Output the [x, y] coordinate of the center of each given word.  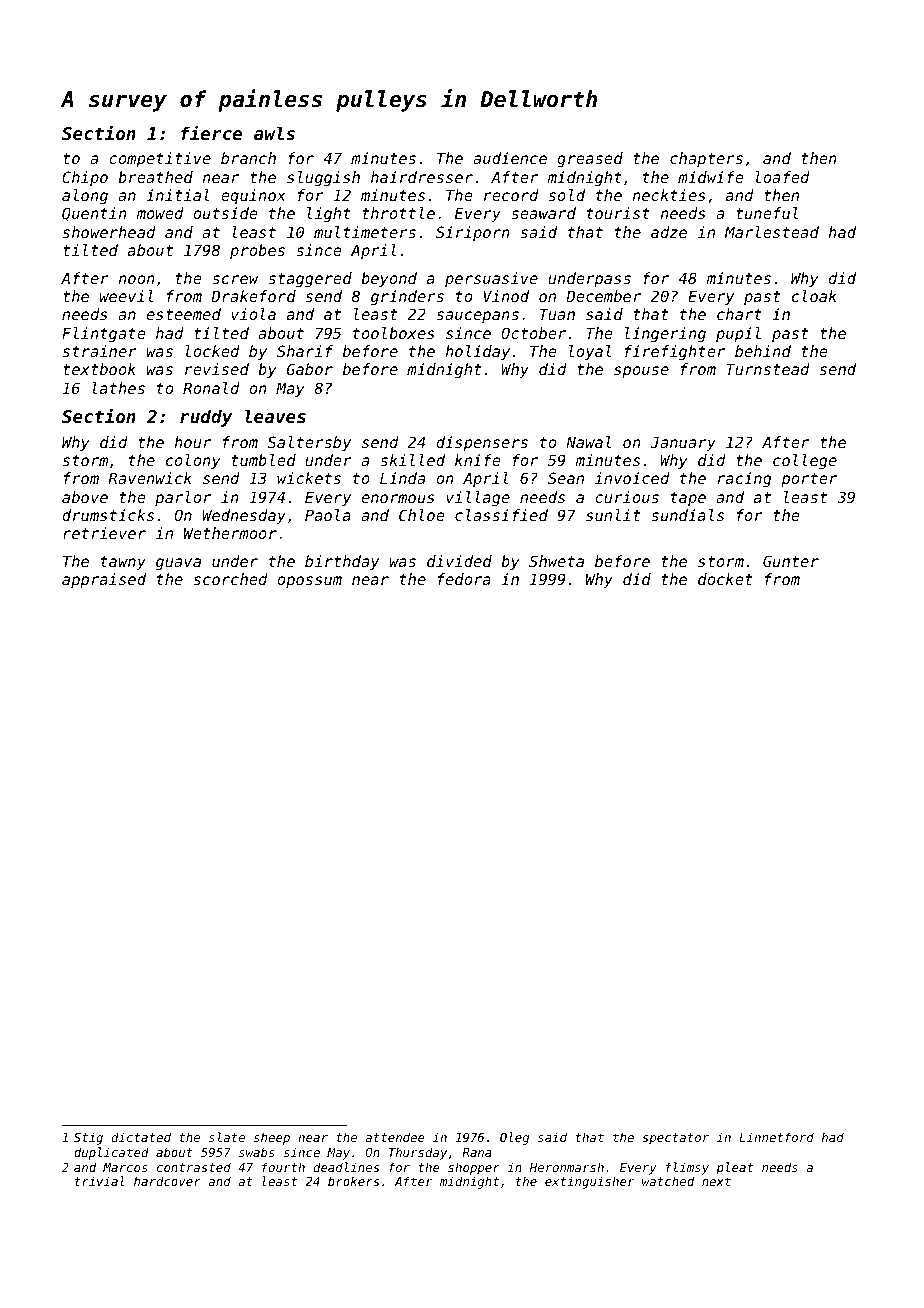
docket [725, 579]
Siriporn [473, 233]
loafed [783, 177]
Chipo [85, 178]
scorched [231, 579]
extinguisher [589, 1182]
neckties [669, 195]
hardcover [167, 1181]
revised [217, 369]
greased [590, 160]
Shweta [556, 561]
